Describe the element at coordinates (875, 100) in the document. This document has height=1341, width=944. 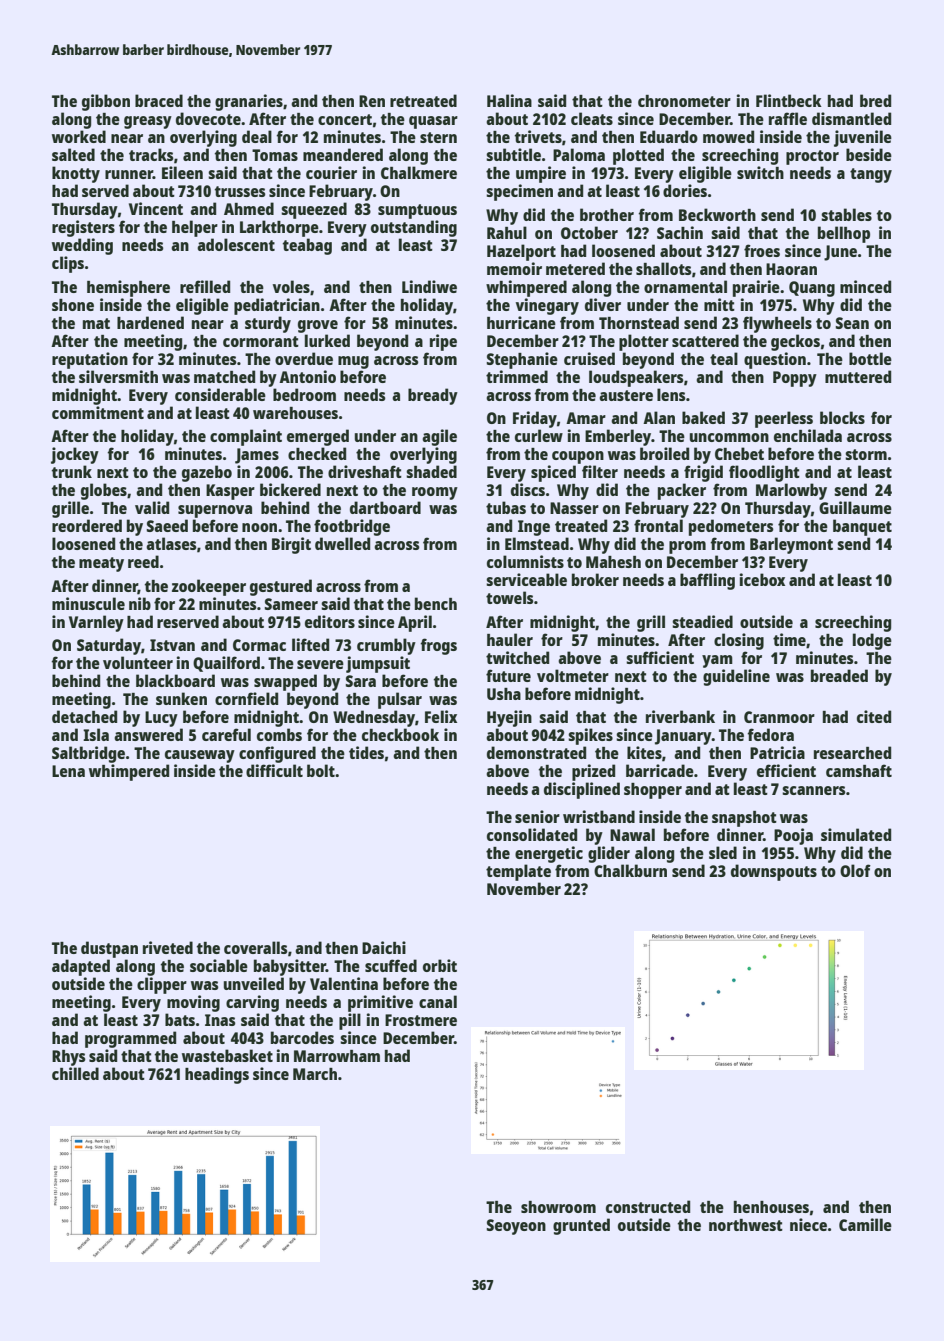
I see `bred` at that location.
